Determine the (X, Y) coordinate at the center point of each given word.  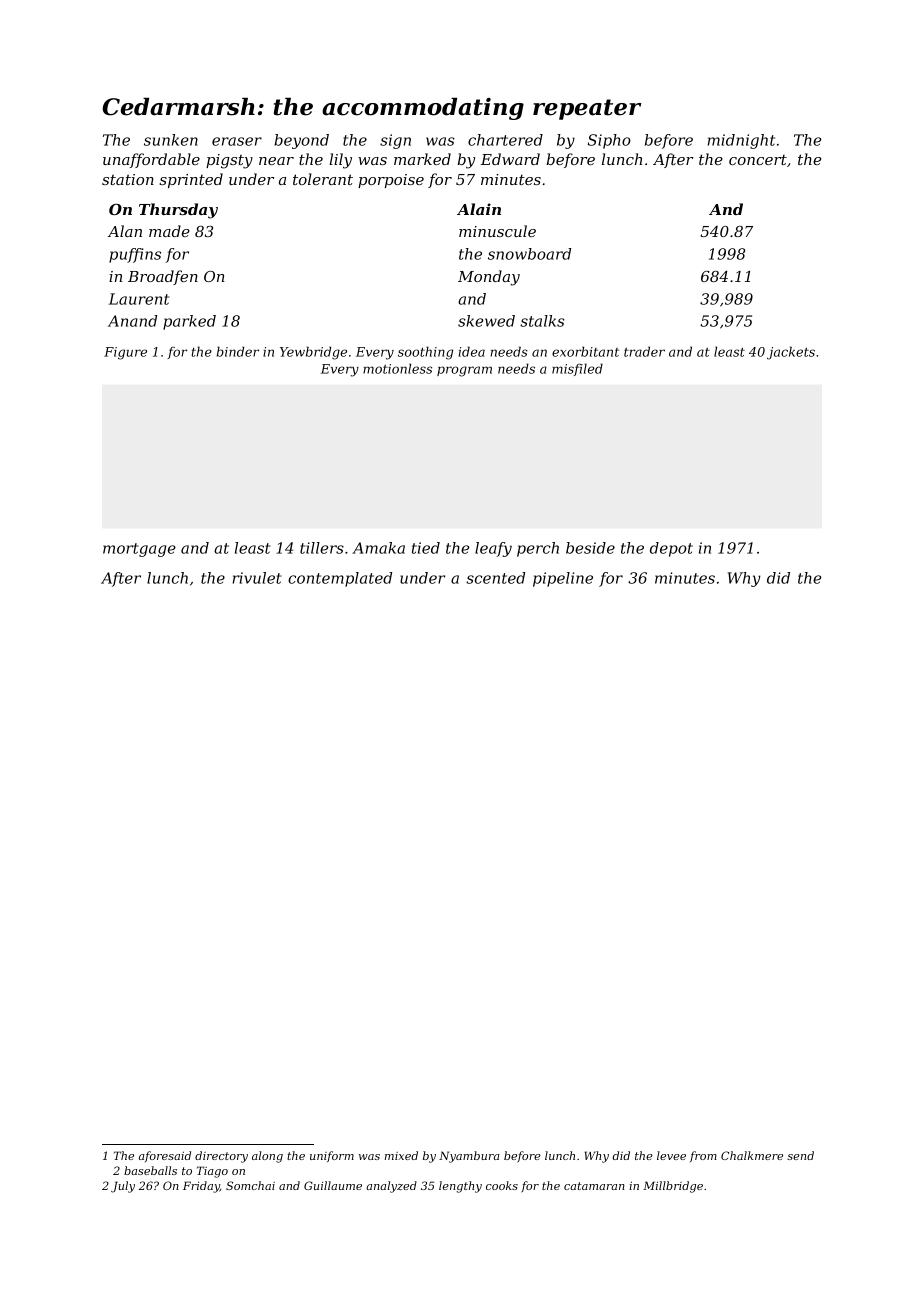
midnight (741, 141)
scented (495, 578)
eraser (237, 141)
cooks (502, 1185)
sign (395, 141)
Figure (125, 353)
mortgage (139, 550)
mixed (401, 1155)
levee (671, 1155)
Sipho (609, 141)
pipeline (563, 579)
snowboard (529, 254)
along (267, 1157)
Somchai (250, 1185)
